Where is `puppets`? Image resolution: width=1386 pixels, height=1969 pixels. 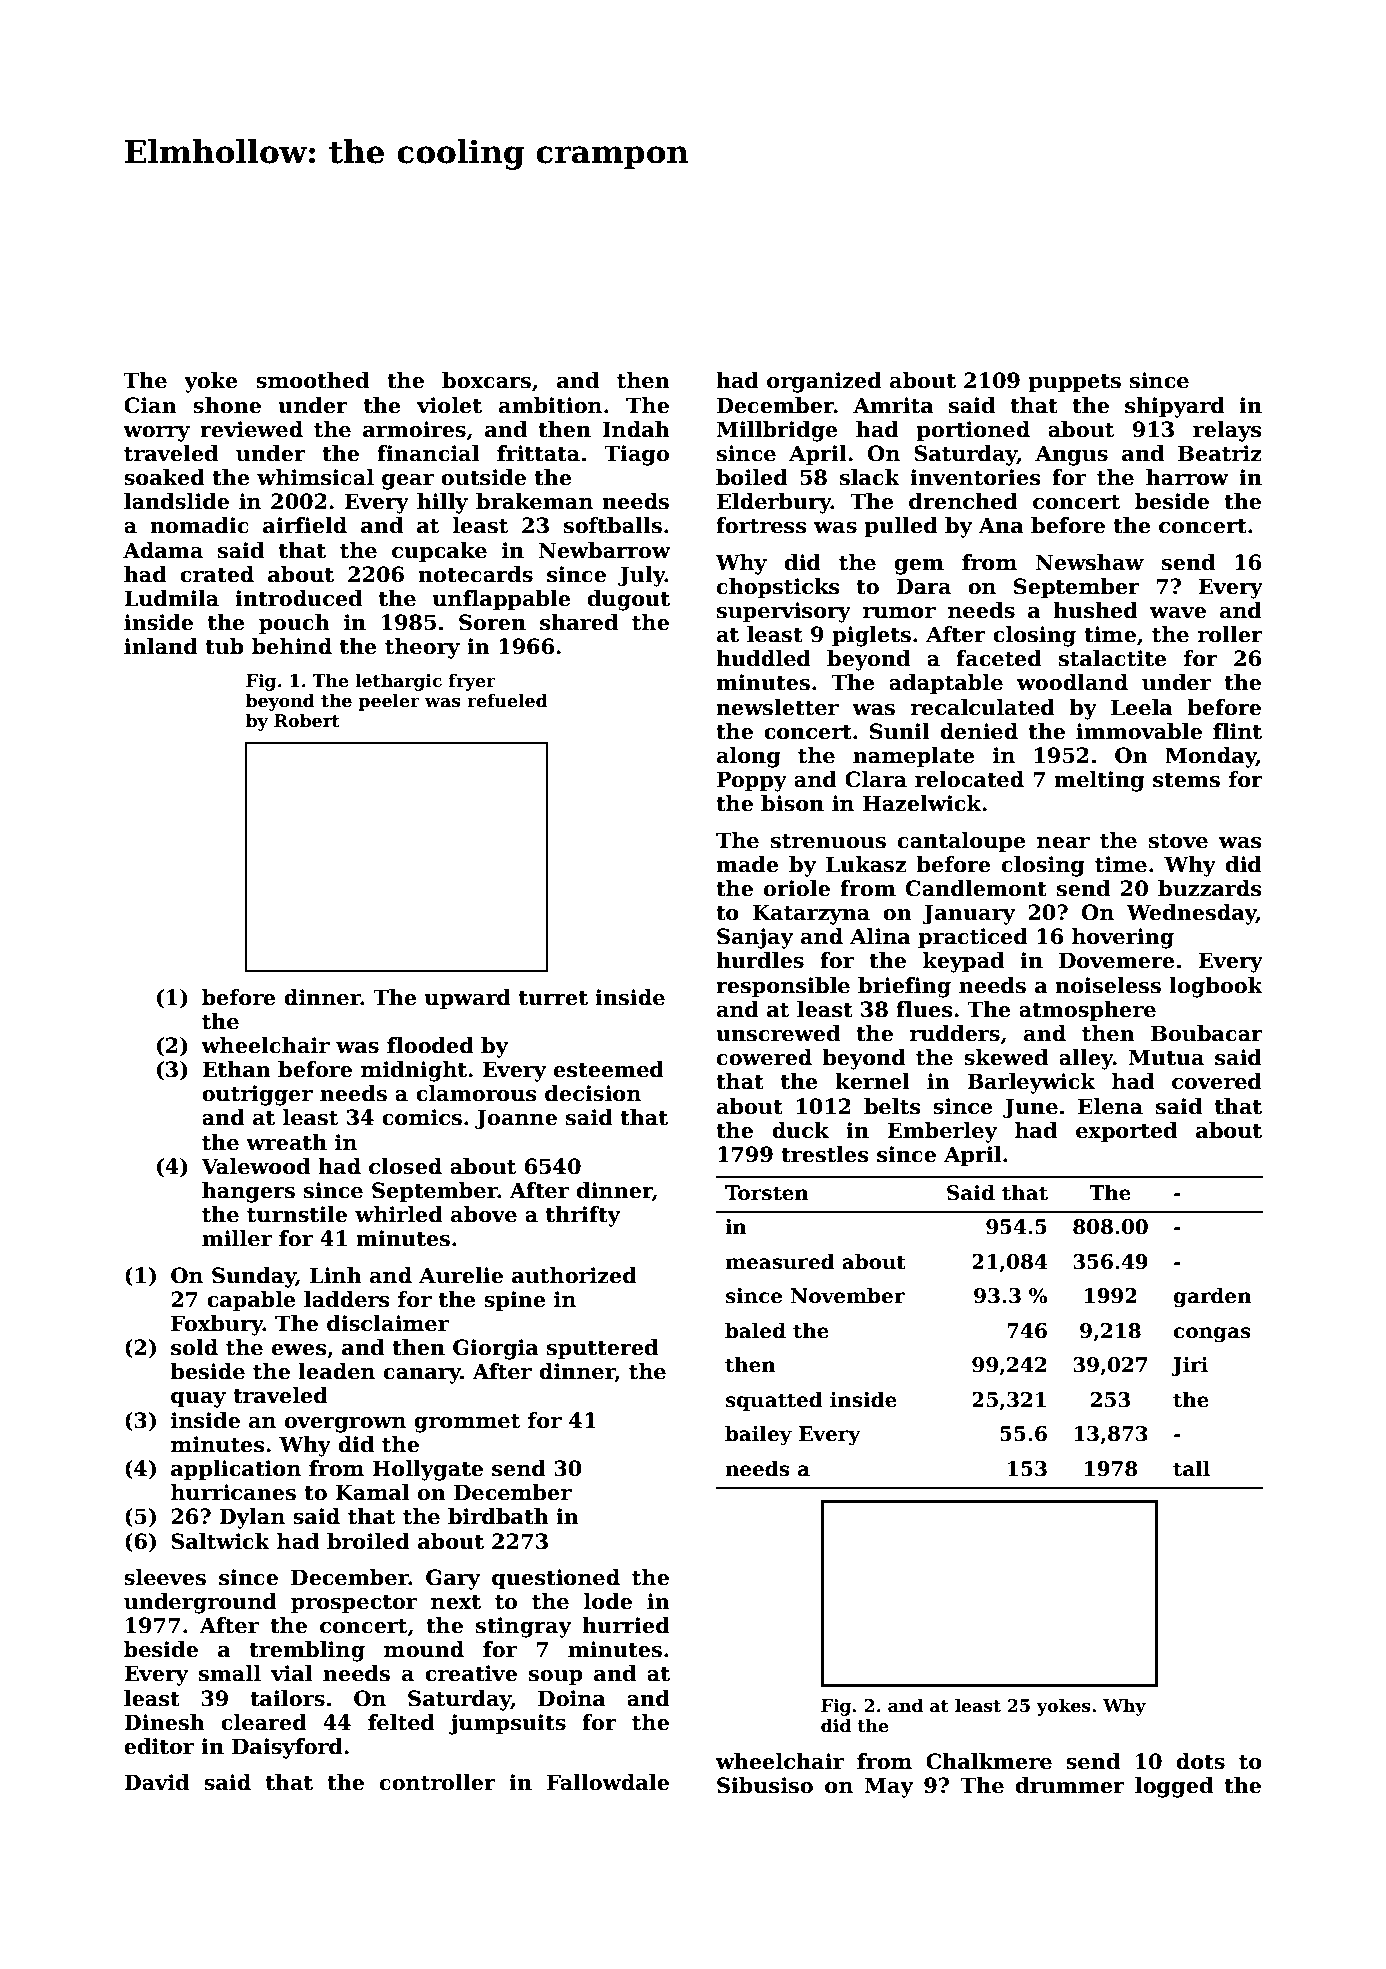 puppets is located at coordinates (1074, 383).
